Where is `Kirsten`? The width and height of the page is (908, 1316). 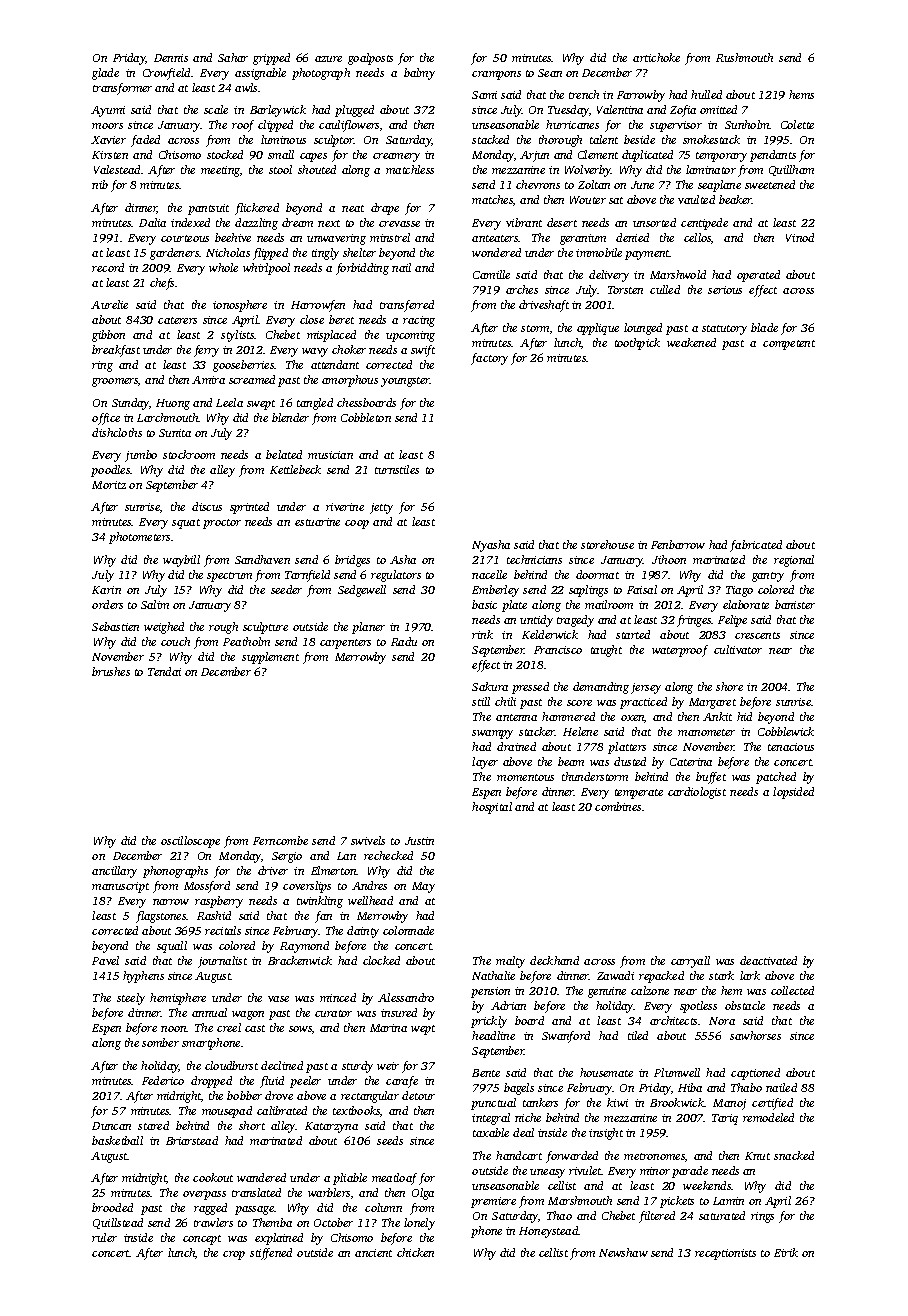
Kirsten is located at coordinates (110, 155).
